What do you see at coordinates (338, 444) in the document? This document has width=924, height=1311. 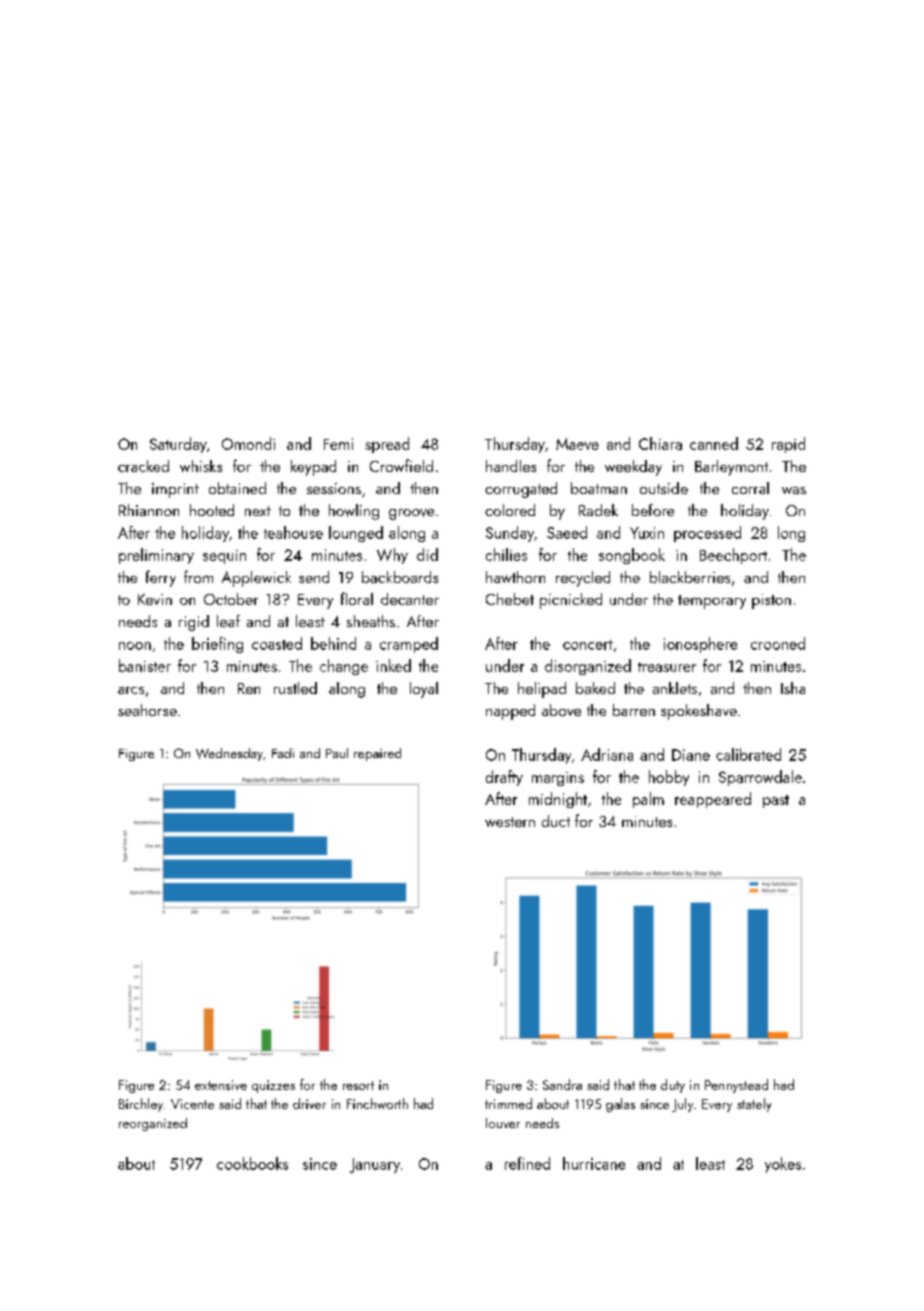 I see `Femi` at bounding box center [338, 444].
